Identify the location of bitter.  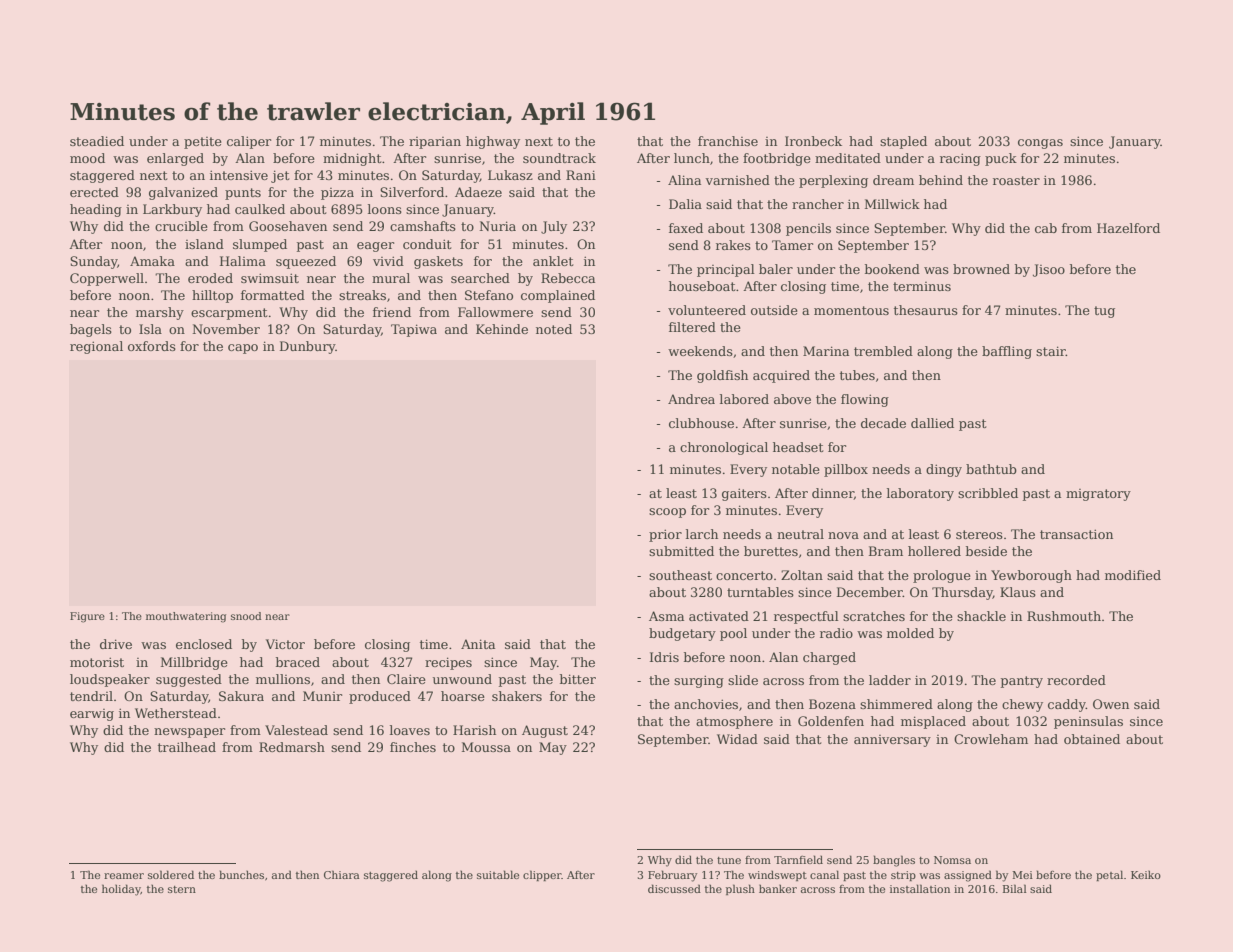
(578, 679).
